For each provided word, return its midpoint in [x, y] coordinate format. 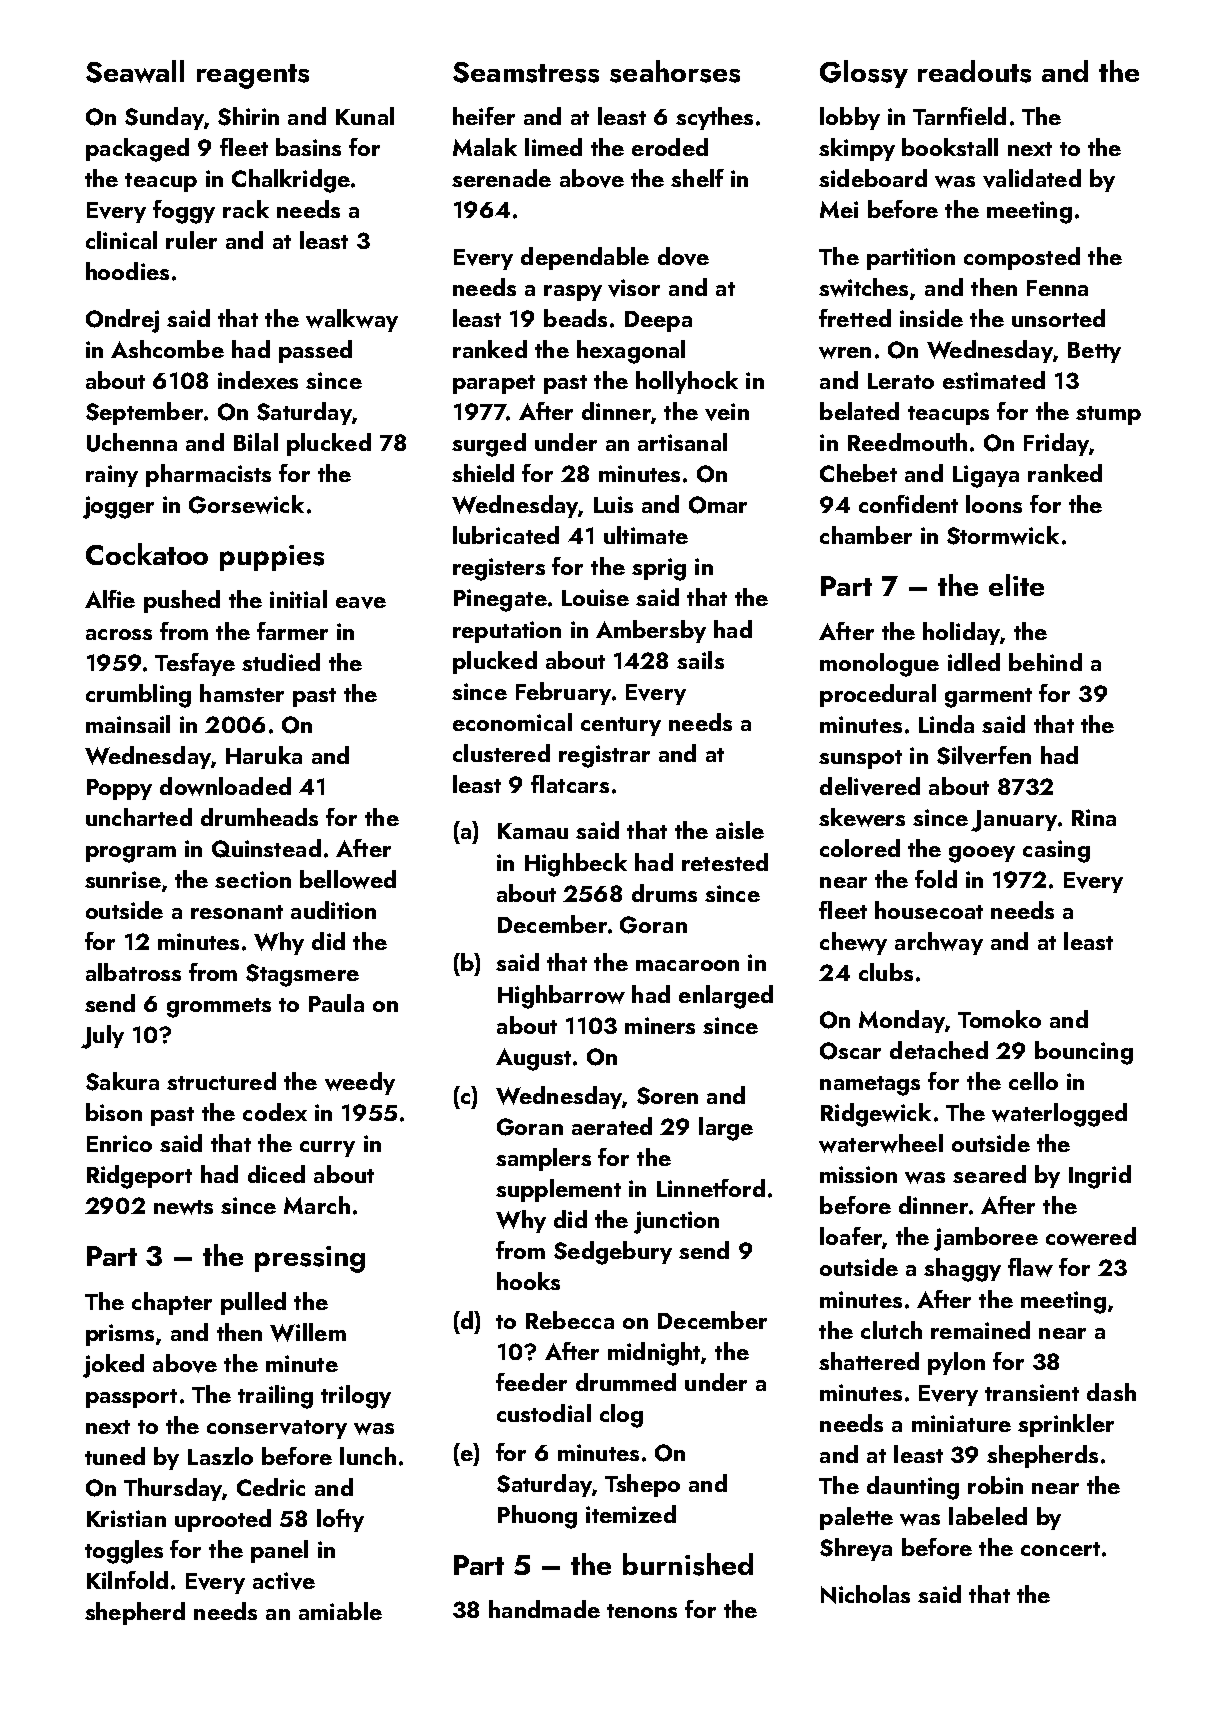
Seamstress [526, 72]
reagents [253, 76]
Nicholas [865, 1594]
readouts [974, 71]
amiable [340, 1611]
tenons [642, 1611]
